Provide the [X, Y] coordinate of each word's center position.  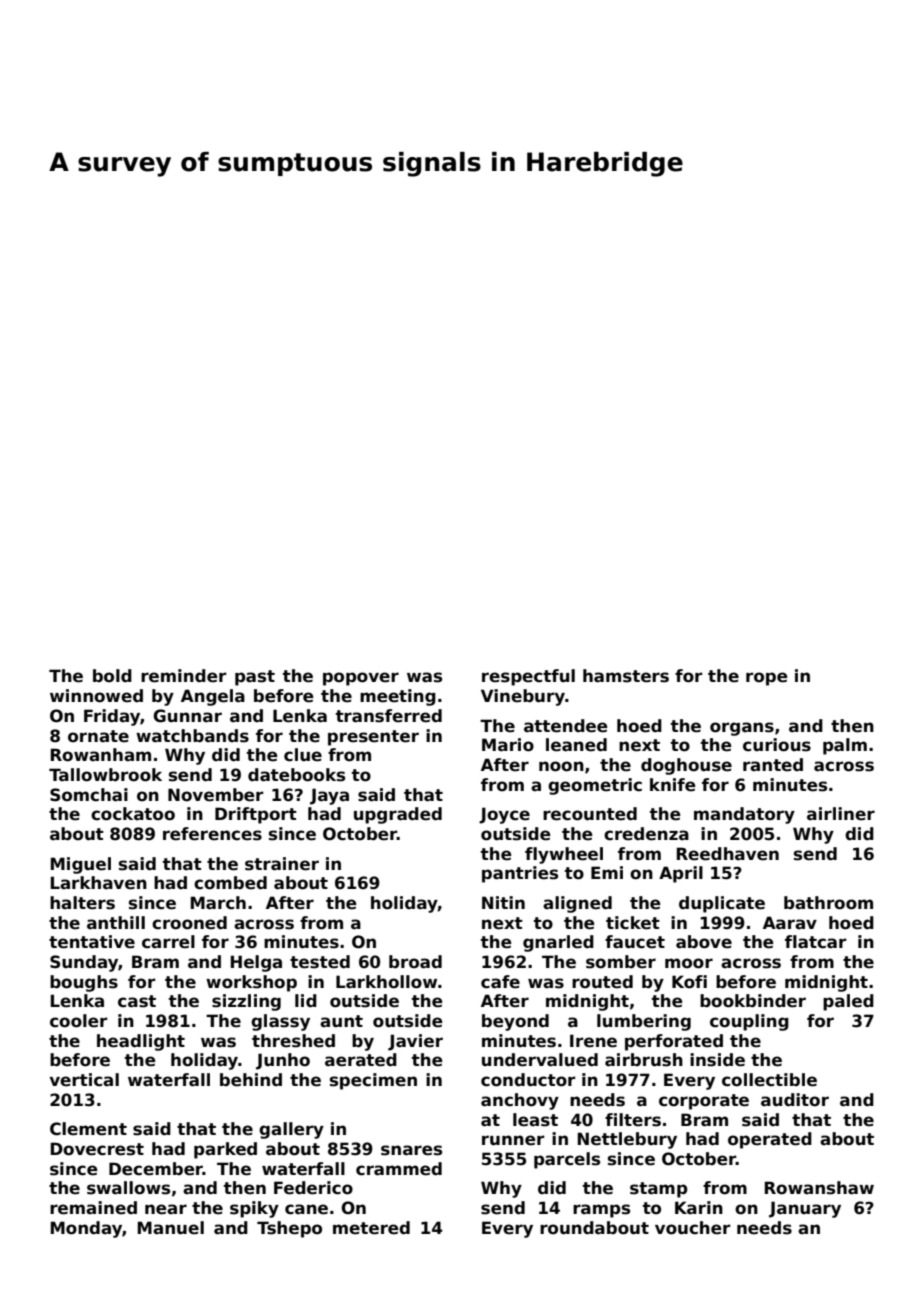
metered [371, 1228]
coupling [749, 1022]
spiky [254, 1209]
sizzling [246, 1002]
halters [82, 903]
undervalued [540, 1060]
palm [845, 746]
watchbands [192, 736]
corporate [704, 1102]
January [805, 1209]
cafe [500, 982]
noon [561, 766]
